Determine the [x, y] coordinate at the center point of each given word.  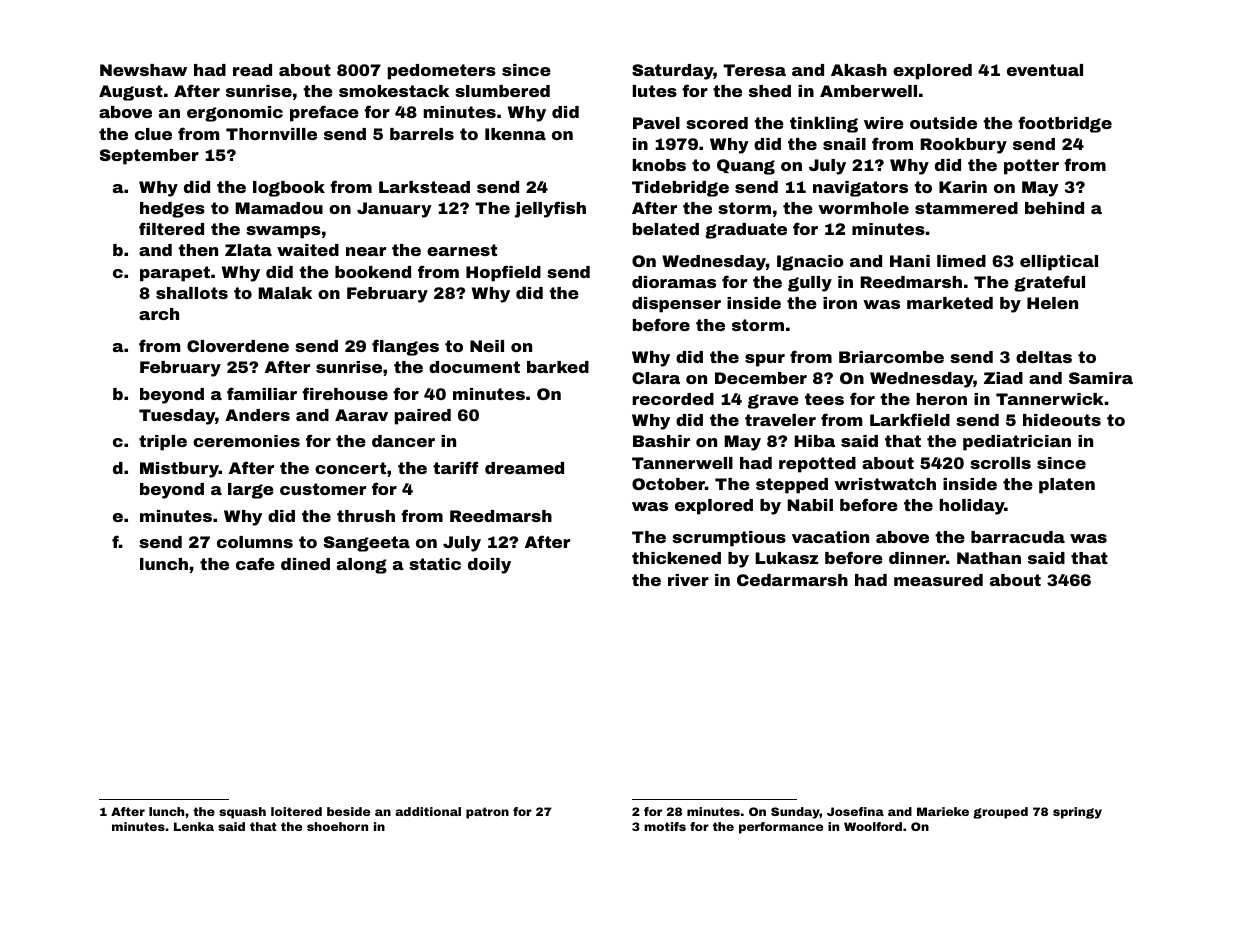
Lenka [194, 826]
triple [163, 443]
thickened [676, 558]
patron [487, 813]
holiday [972, 507]
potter [1031, 167]
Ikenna [515, 134]
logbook [289, 189]
